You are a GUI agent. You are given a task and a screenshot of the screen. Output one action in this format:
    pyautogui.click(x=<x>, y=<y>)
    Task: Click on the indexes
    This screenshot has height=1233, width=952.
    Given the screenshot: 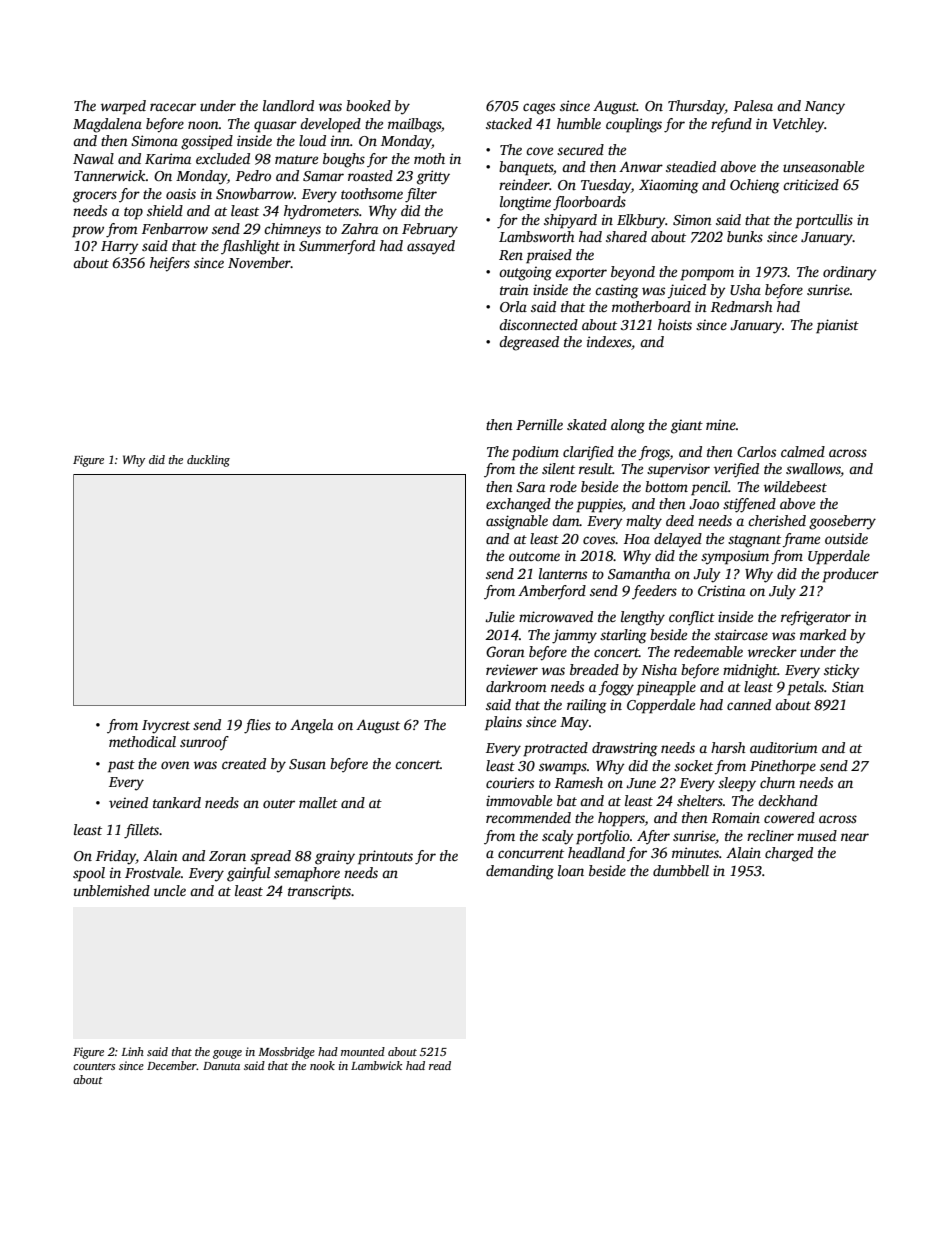 What is the action you would take?
    pyautogui.click(x=609, y=343)
